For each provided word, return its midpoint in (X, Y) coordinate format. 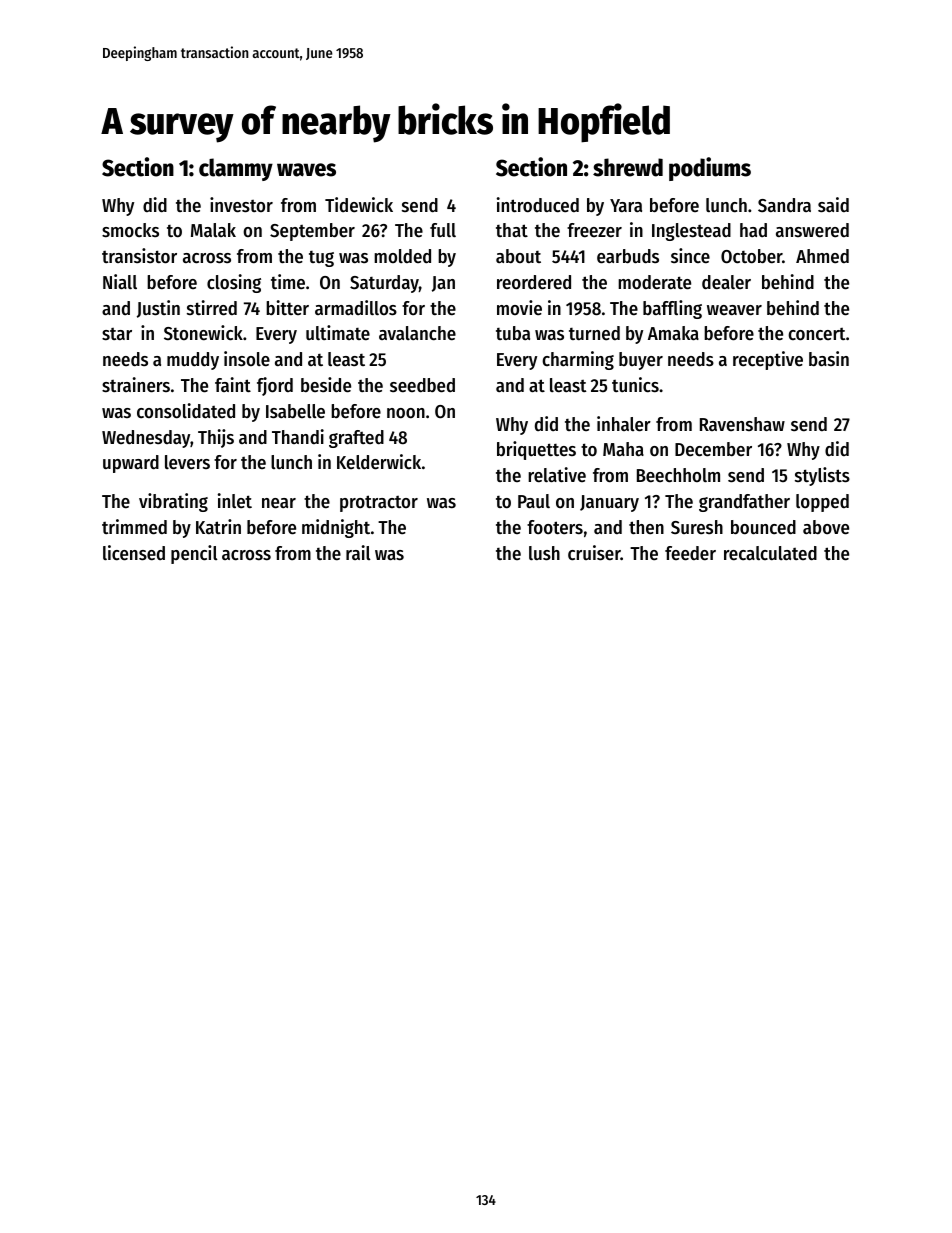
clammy (236, 169)
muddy (193, 361)
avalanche (417, 333)
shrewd (628, 167)
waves (306, 170)
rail (358, 552)
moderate (654, 282)
